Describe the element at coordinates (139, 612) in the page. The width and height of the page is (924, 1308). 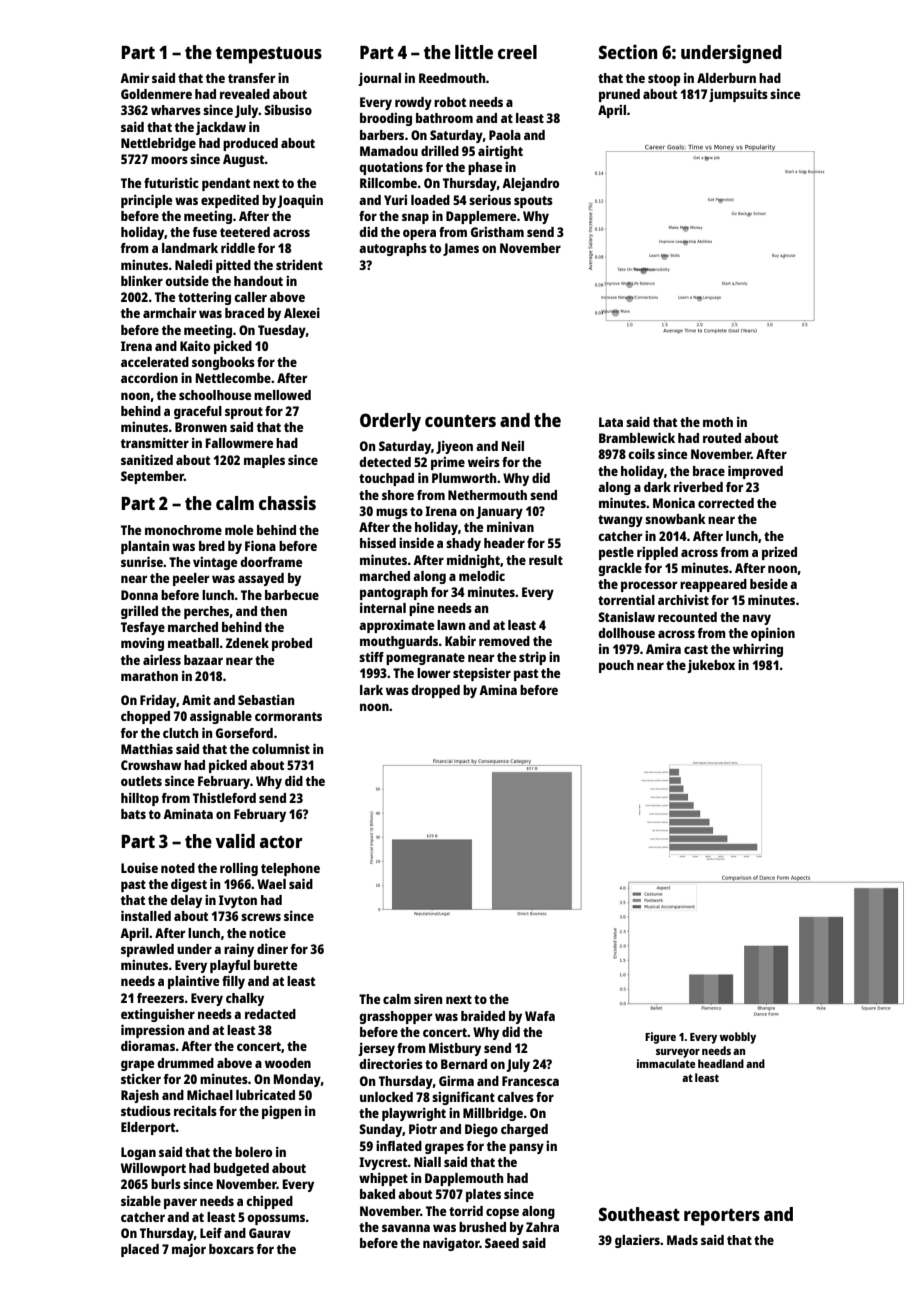
I see `grilled` at that location.
